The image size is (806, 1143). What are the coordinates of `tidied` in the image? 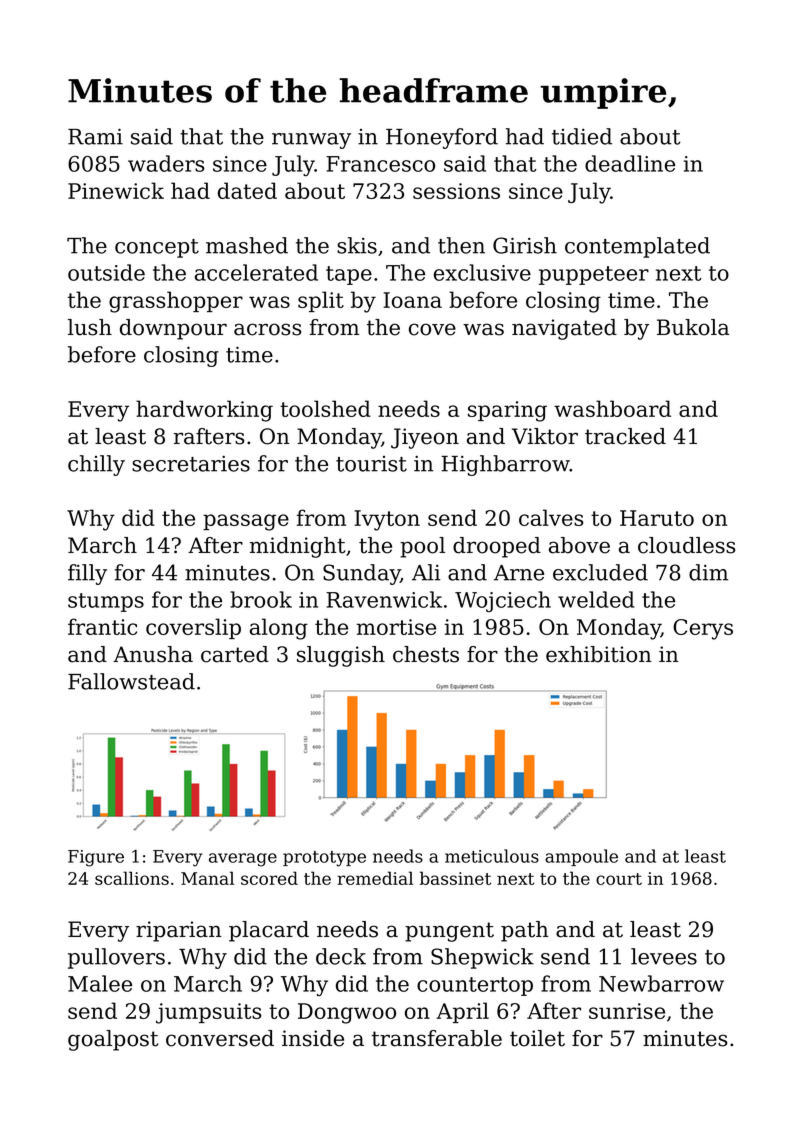 It's located at (582, 136).
